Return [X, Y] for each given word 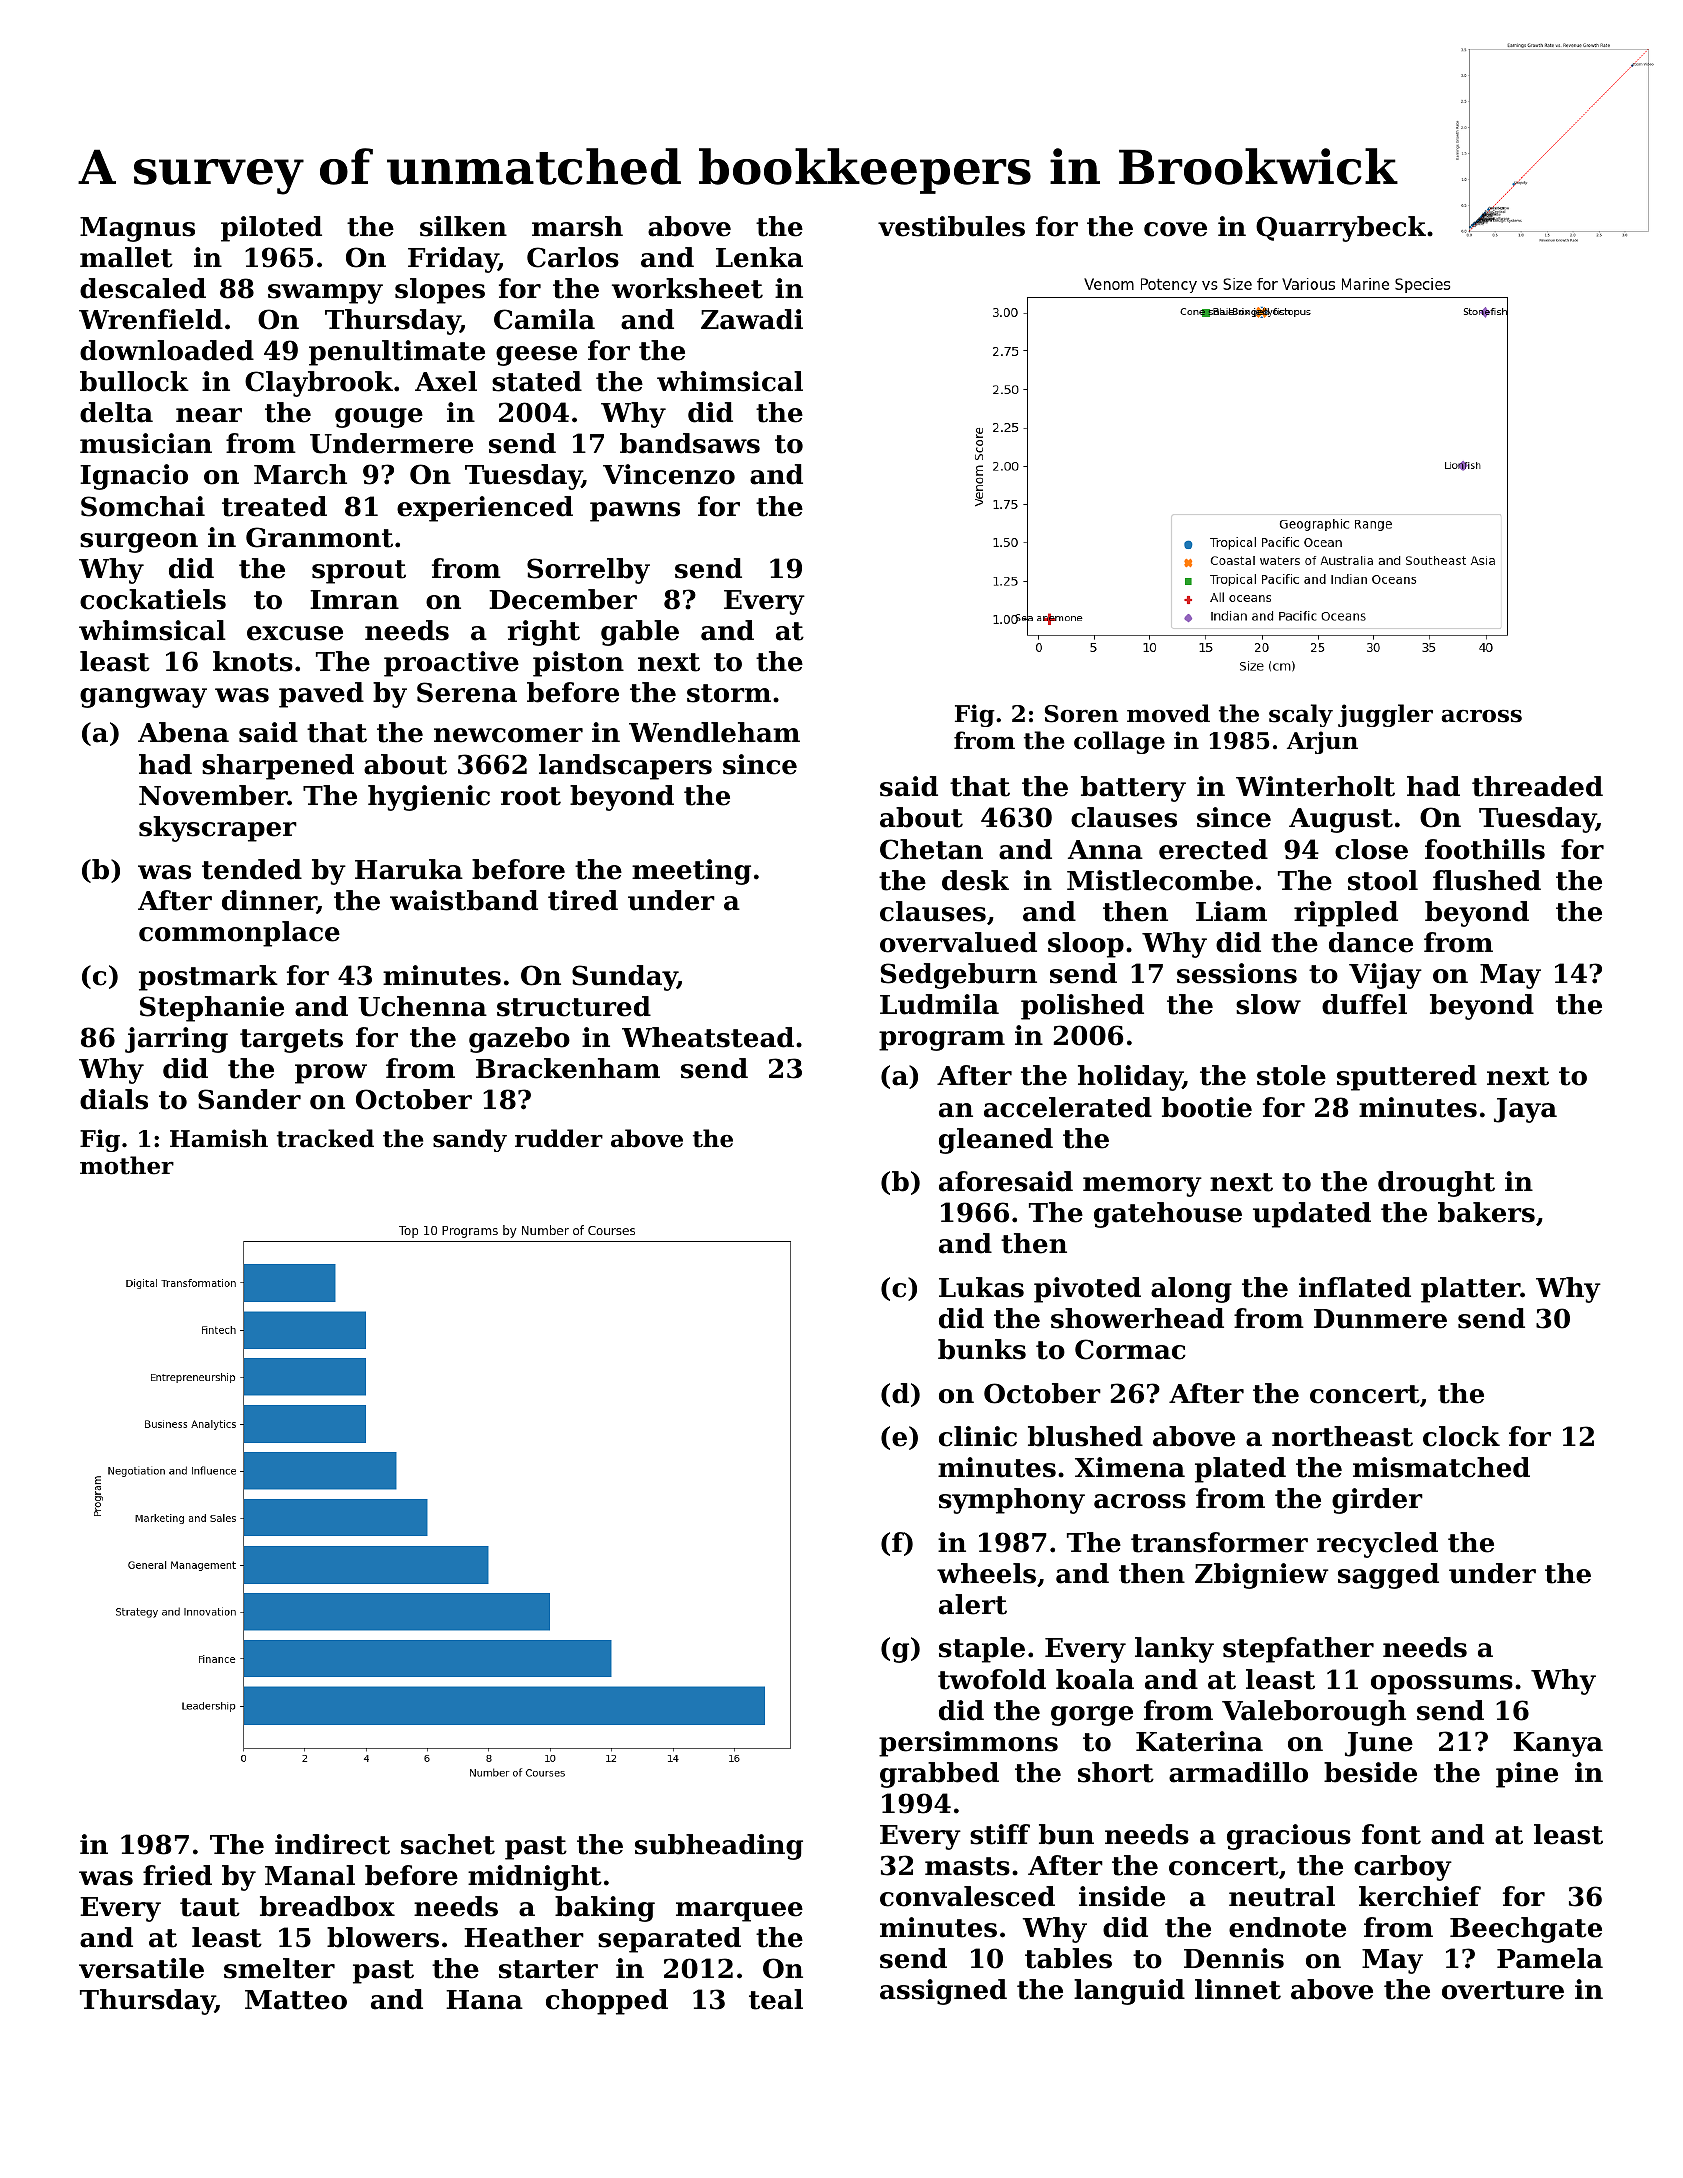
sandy [470, 1140]
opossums [1442, 1685]
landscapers [625, 767]
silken [463, 226]
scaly [1301, 715]
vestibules [951, 226]
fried [177, 1875]
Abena [183, 732]
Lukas [981, 1287]
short [1116, 1772]
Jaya [1525, 1110]
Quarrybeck [1341, 229]
